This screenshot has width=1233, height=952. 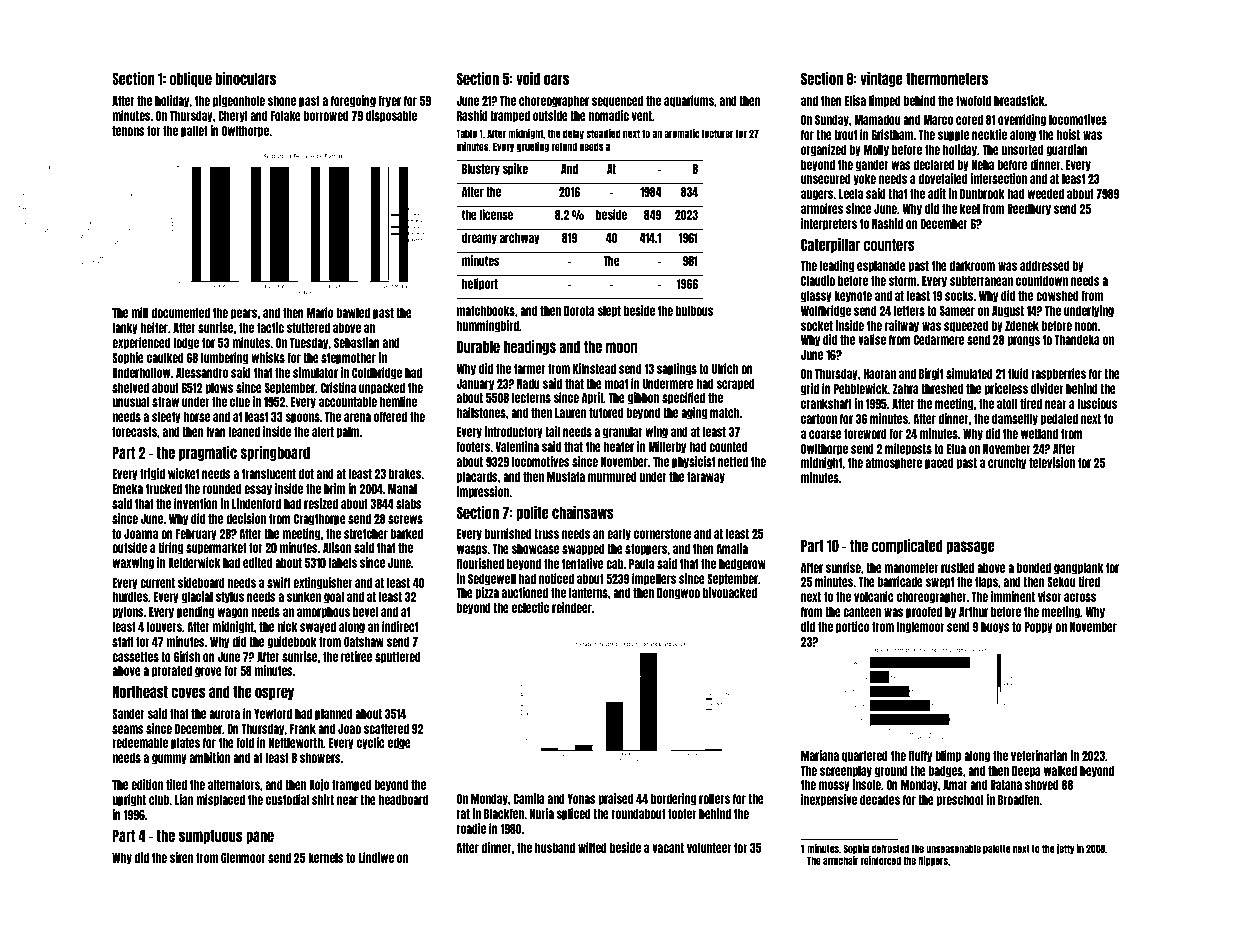 I want to click on complicated, so click(x=907, y=546).
